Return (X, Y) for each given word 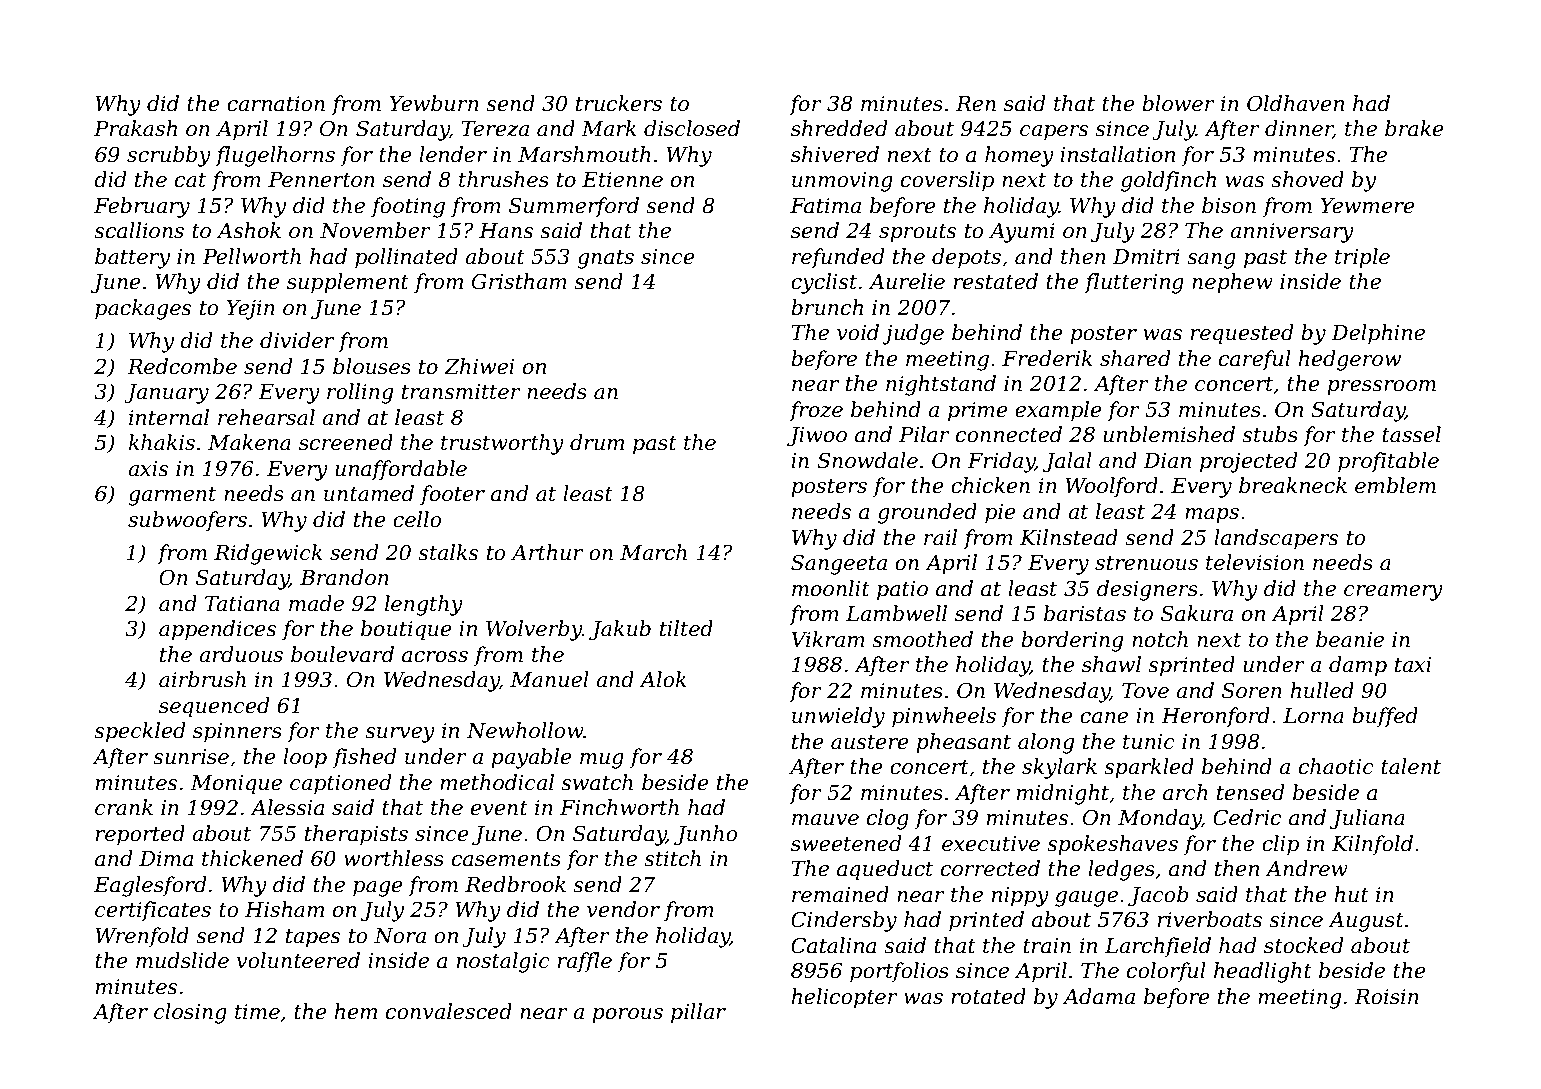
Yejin (250, 310)
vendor (623, 909)
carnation (276, 104)
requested (1242, 334)
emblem (1395, 485)
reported (140, 835)
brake (1414, 128)
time (257, 1012)
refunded (838, 258)
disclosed (692, 128)
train (1047, 946)
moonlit (831, 588)
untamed (369, 493)
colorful (1166, 972)
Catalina (833, 945)
